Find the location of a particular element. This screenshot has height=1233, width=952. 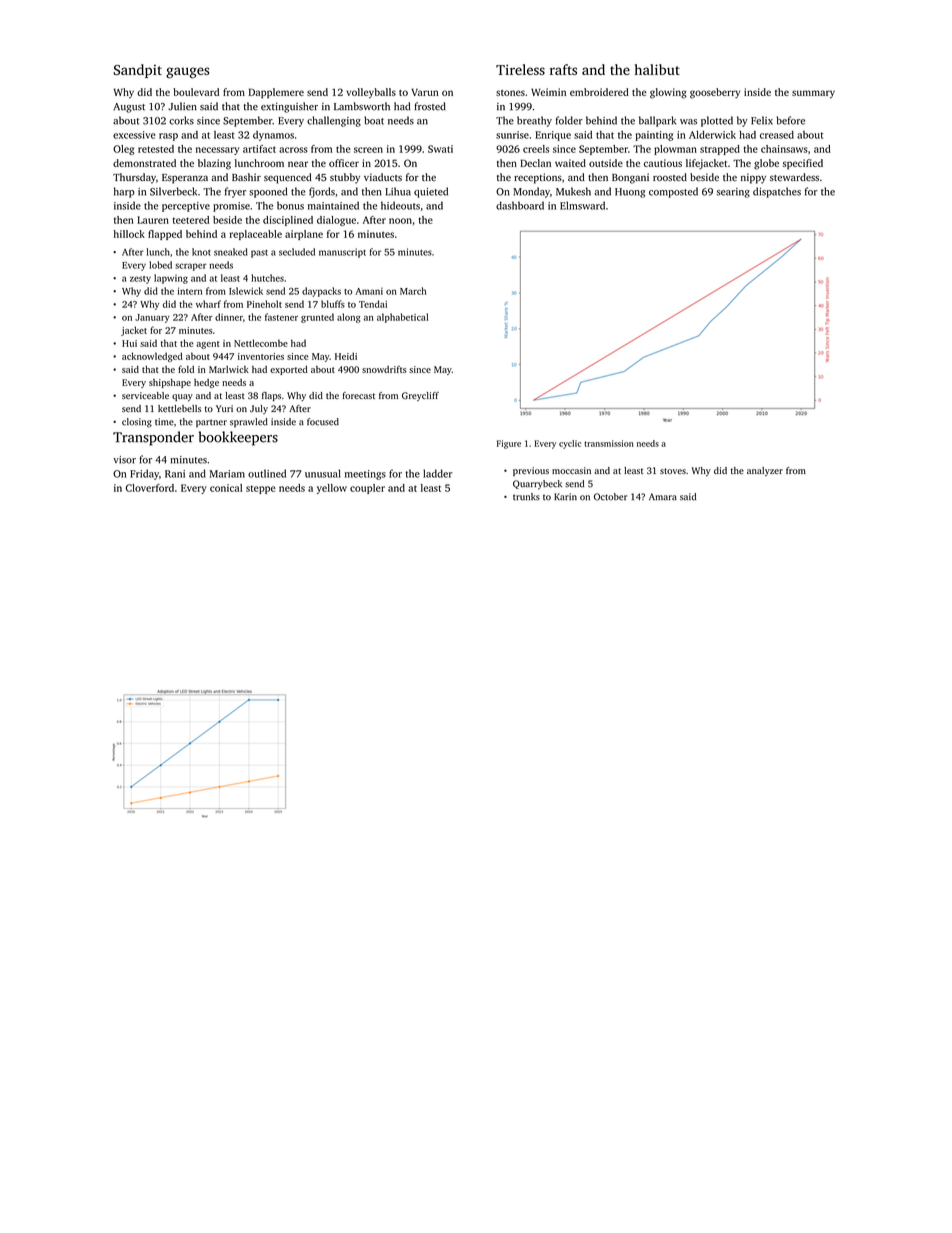

Islewick is located at coordinates (246, 291).
